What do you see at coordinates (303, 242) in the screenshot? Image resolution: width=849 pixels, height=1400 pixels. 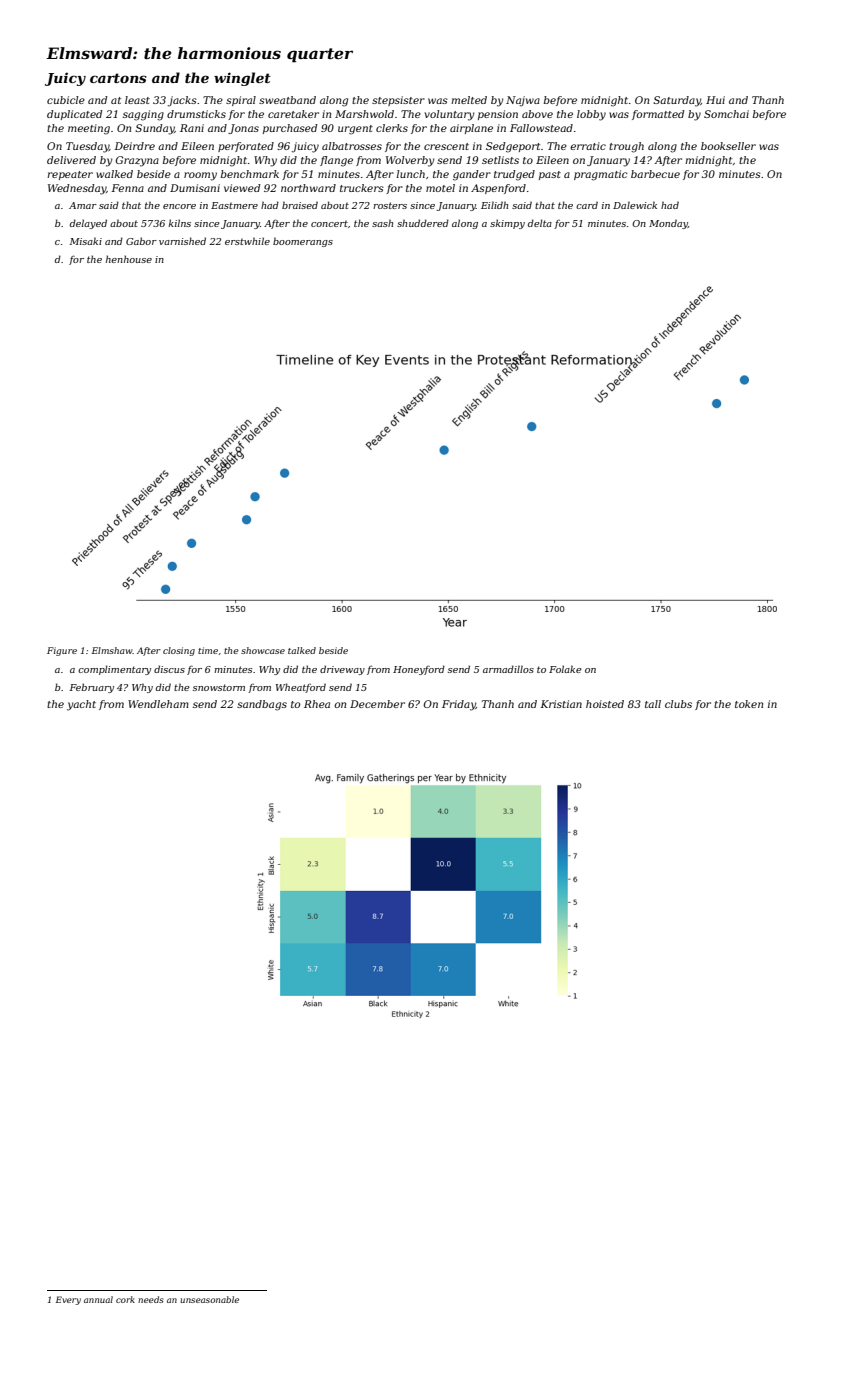 I see `boomerangs` at bounding box center [303, 242].
